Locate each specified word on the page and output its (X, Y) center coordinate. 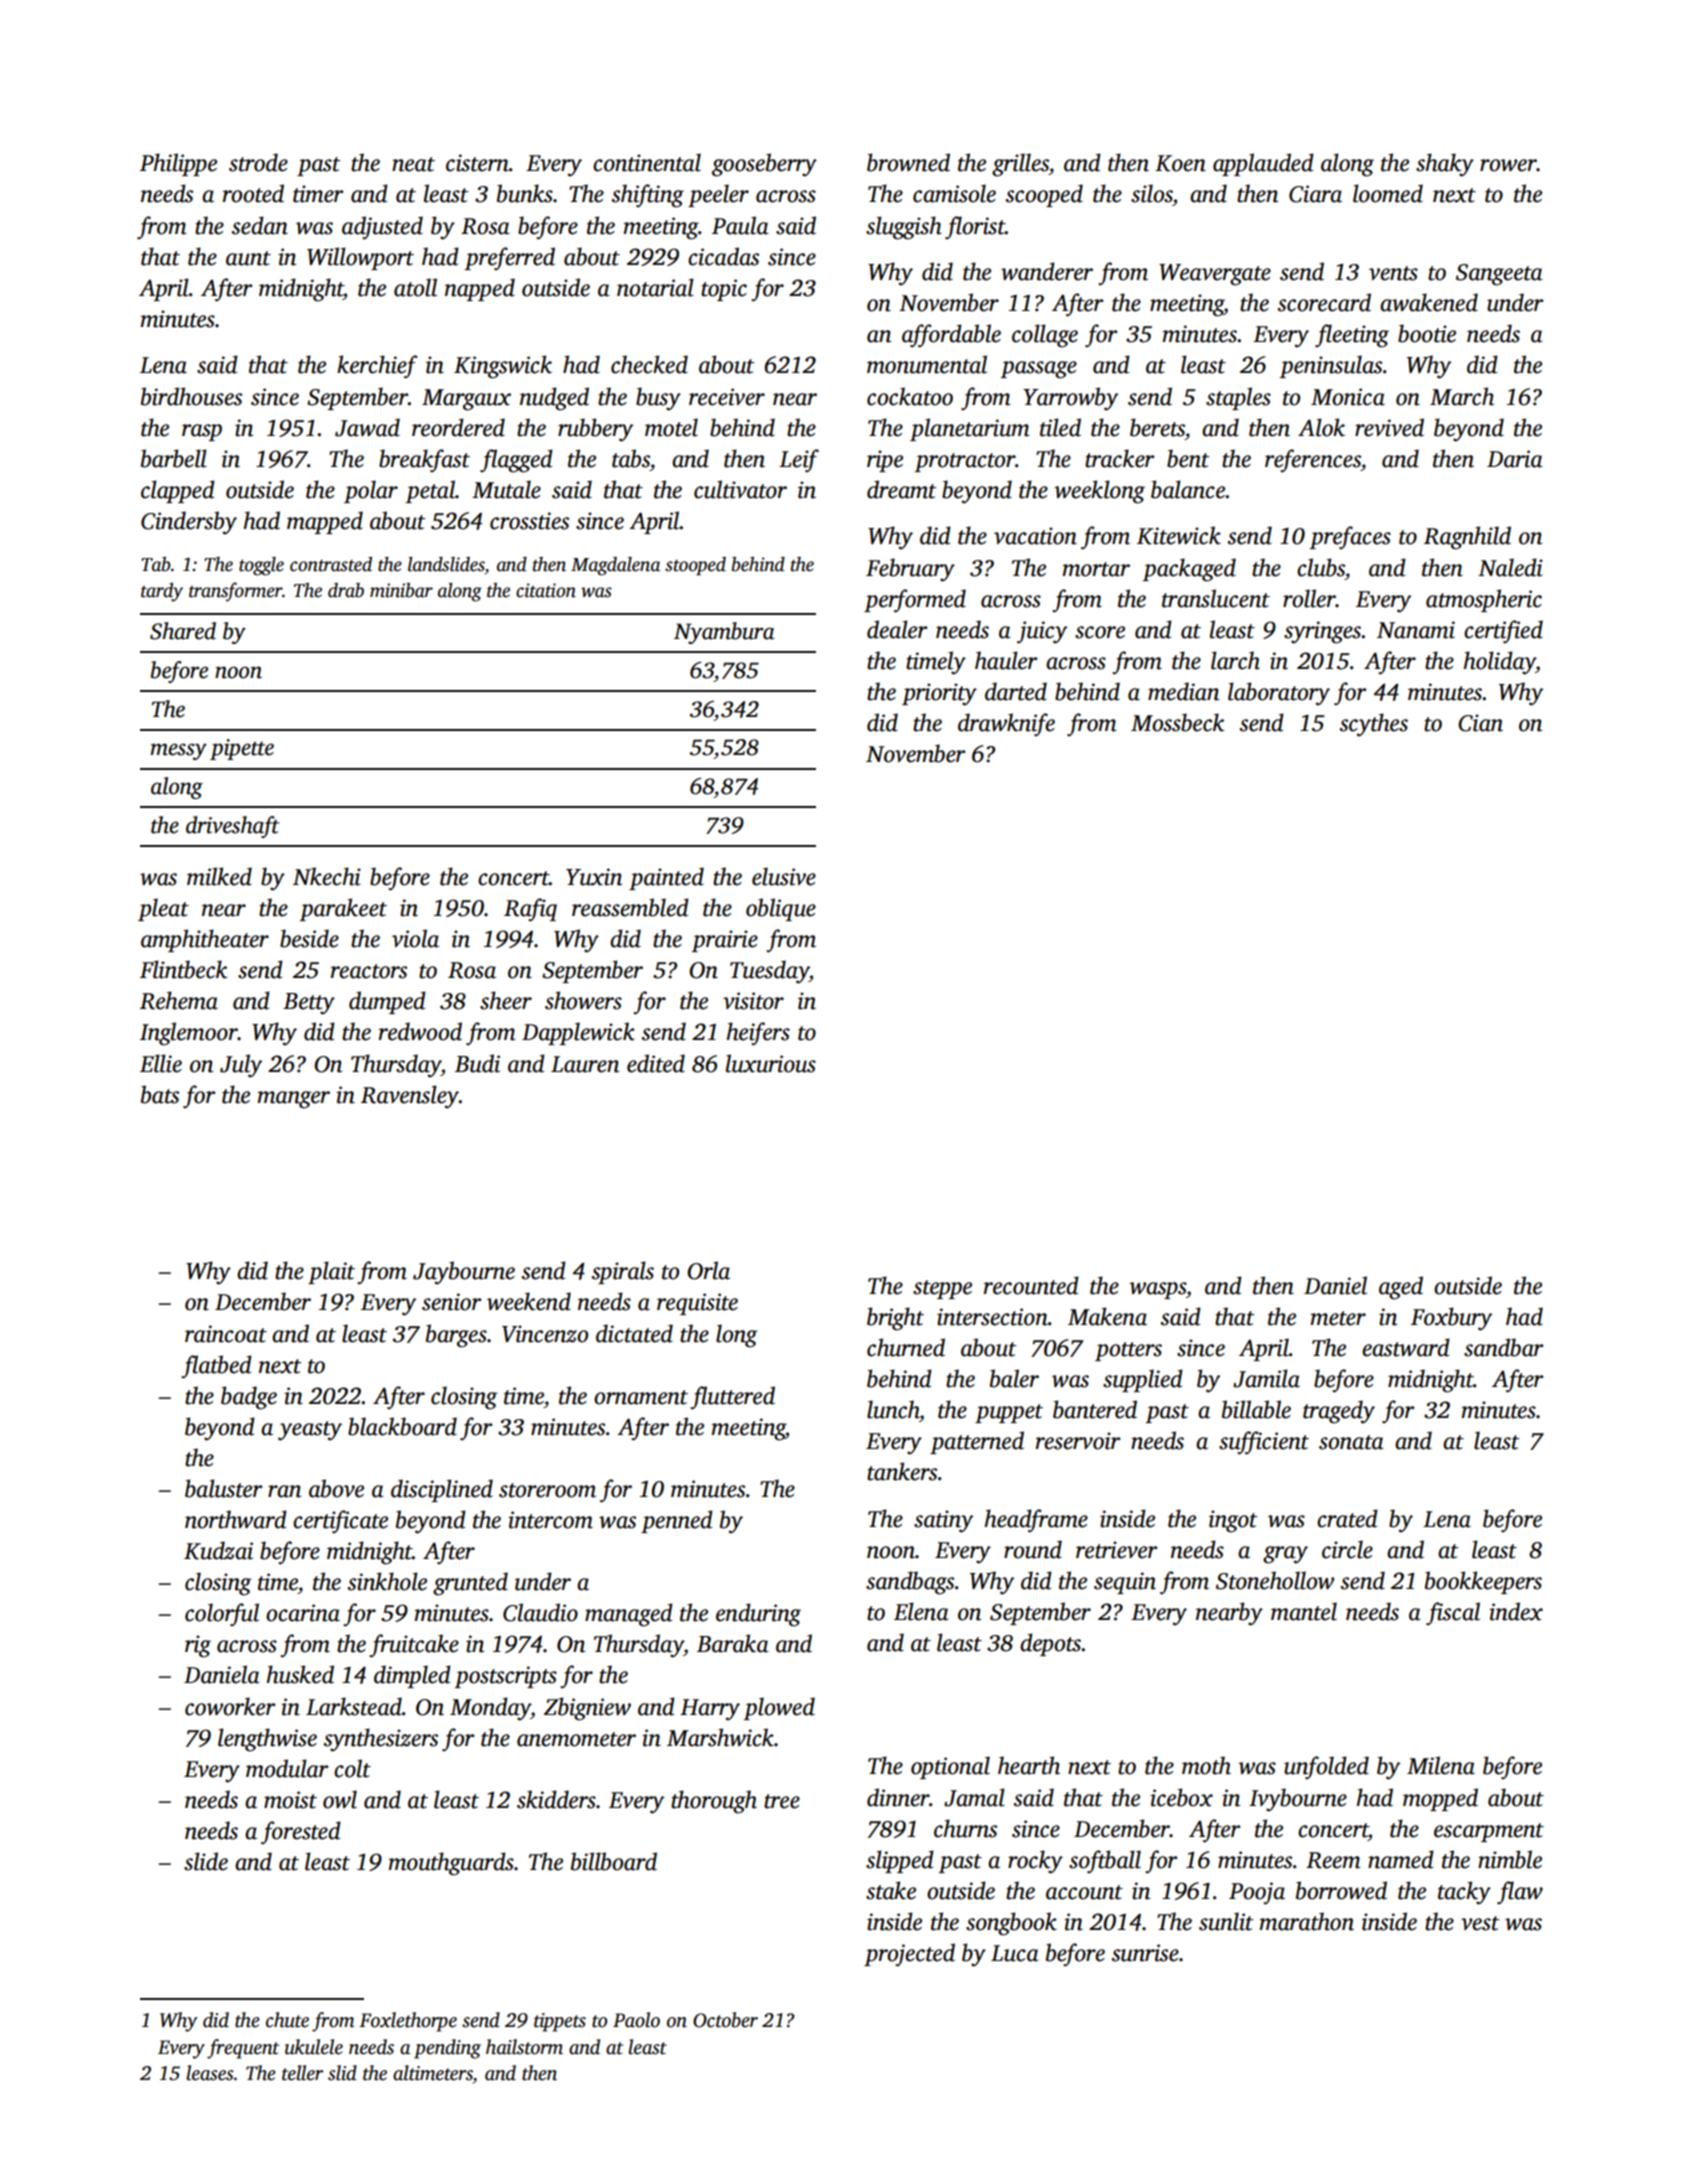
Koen (1180, 163)
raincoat (226, 1334)
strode (258, 162)
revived (1389, 427)
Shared (183, 631)
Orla (708, 1270)
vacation (1035, 536)
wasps (1157, 1290)
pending (447, 2049)
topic (724, 290)
